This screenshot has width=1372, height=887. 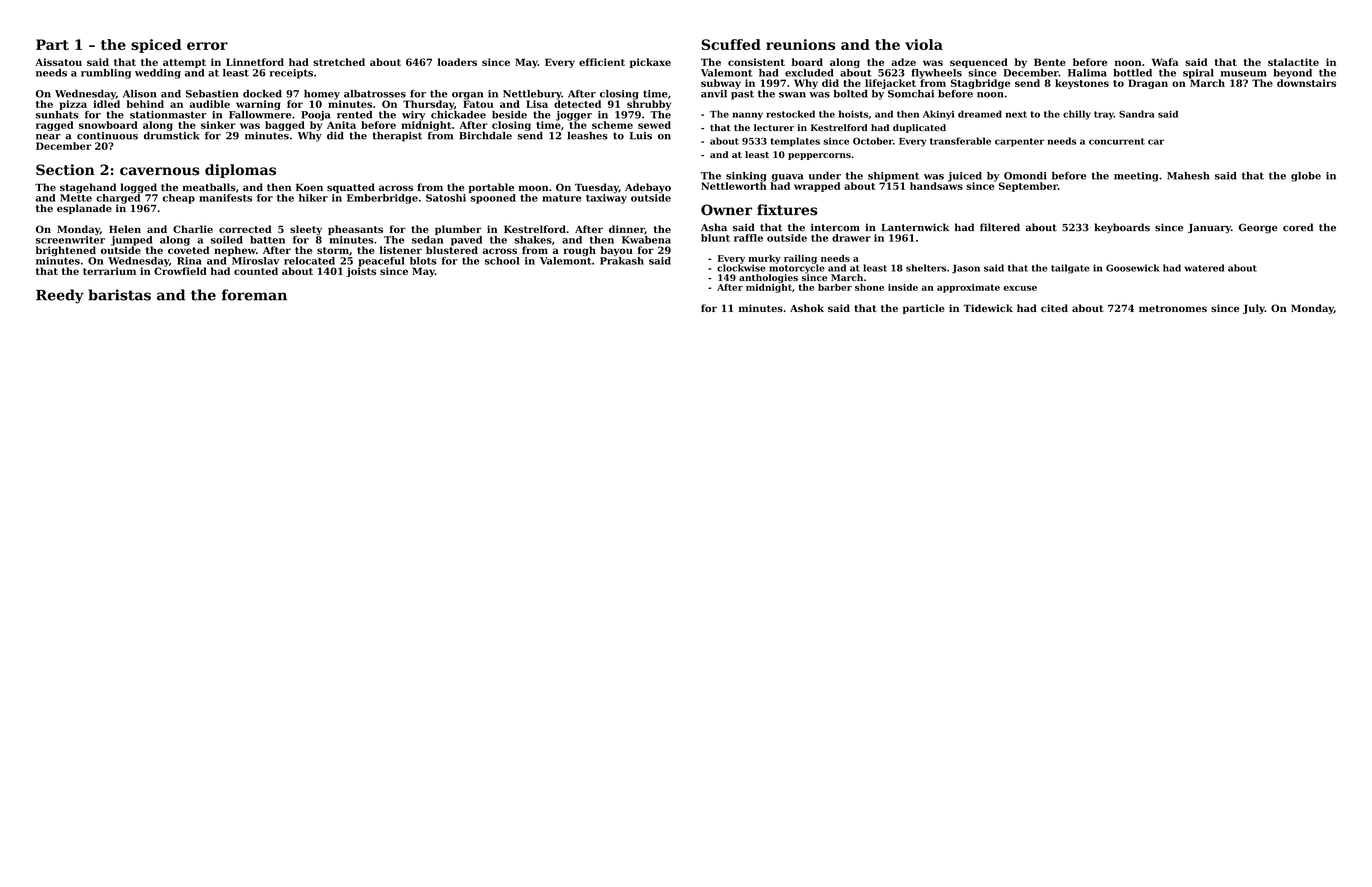 What do you see at coordinates (267, 240) in the screenshot?
I see `batten` at bounding box center [267, 240].
